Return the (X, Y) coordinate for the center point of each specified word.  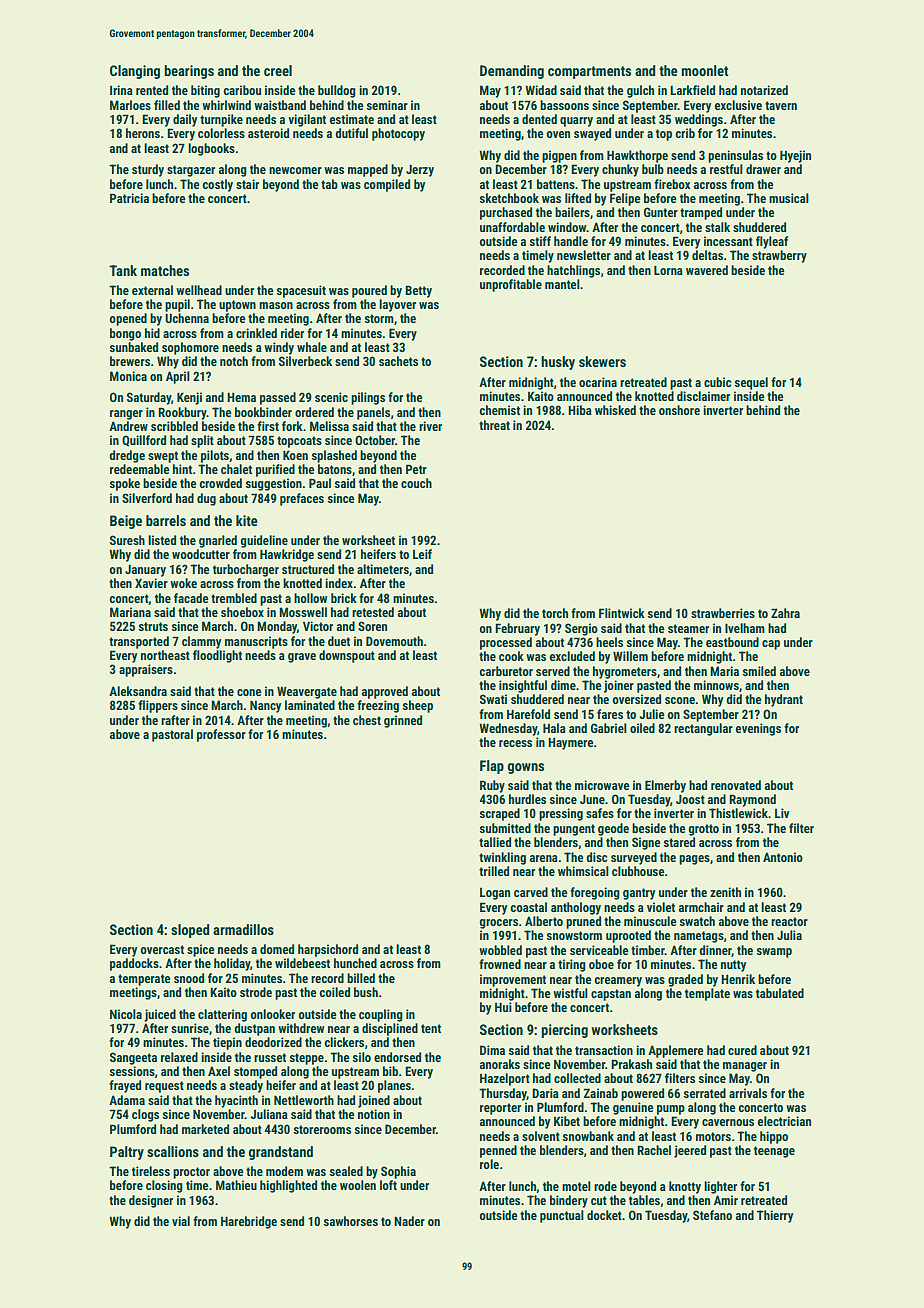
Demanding (512, 72)
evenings (758, 729)
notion (374, 1114)
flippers (158, 706)
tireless (151, 1171)
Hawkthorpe (637, 156)
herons (143, 133)
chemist (500, 410)
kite (247, 520)
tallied (495, 842)
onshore (679, 410)
